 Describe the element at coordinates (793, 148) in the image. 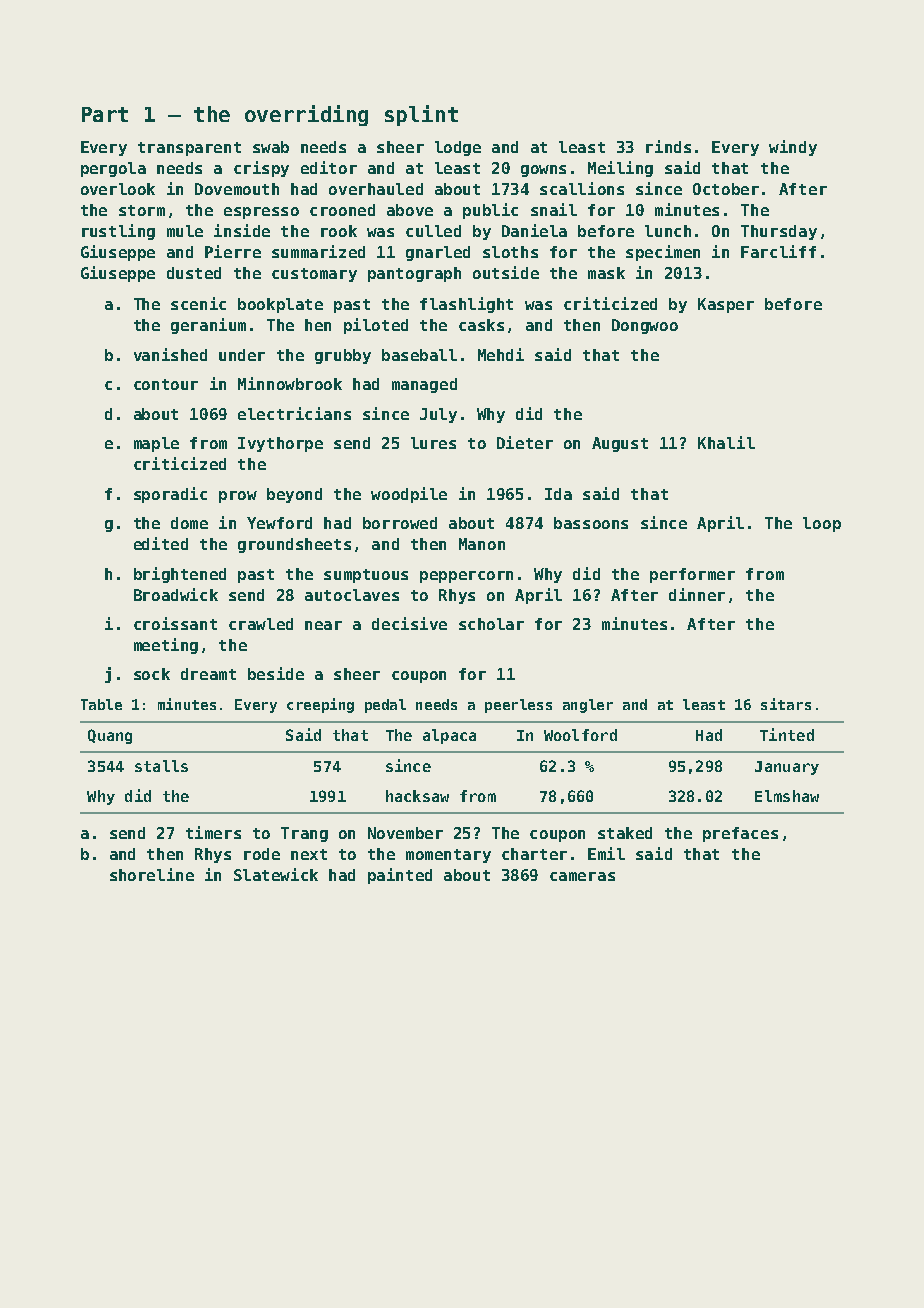

I see `windy` at that location.
